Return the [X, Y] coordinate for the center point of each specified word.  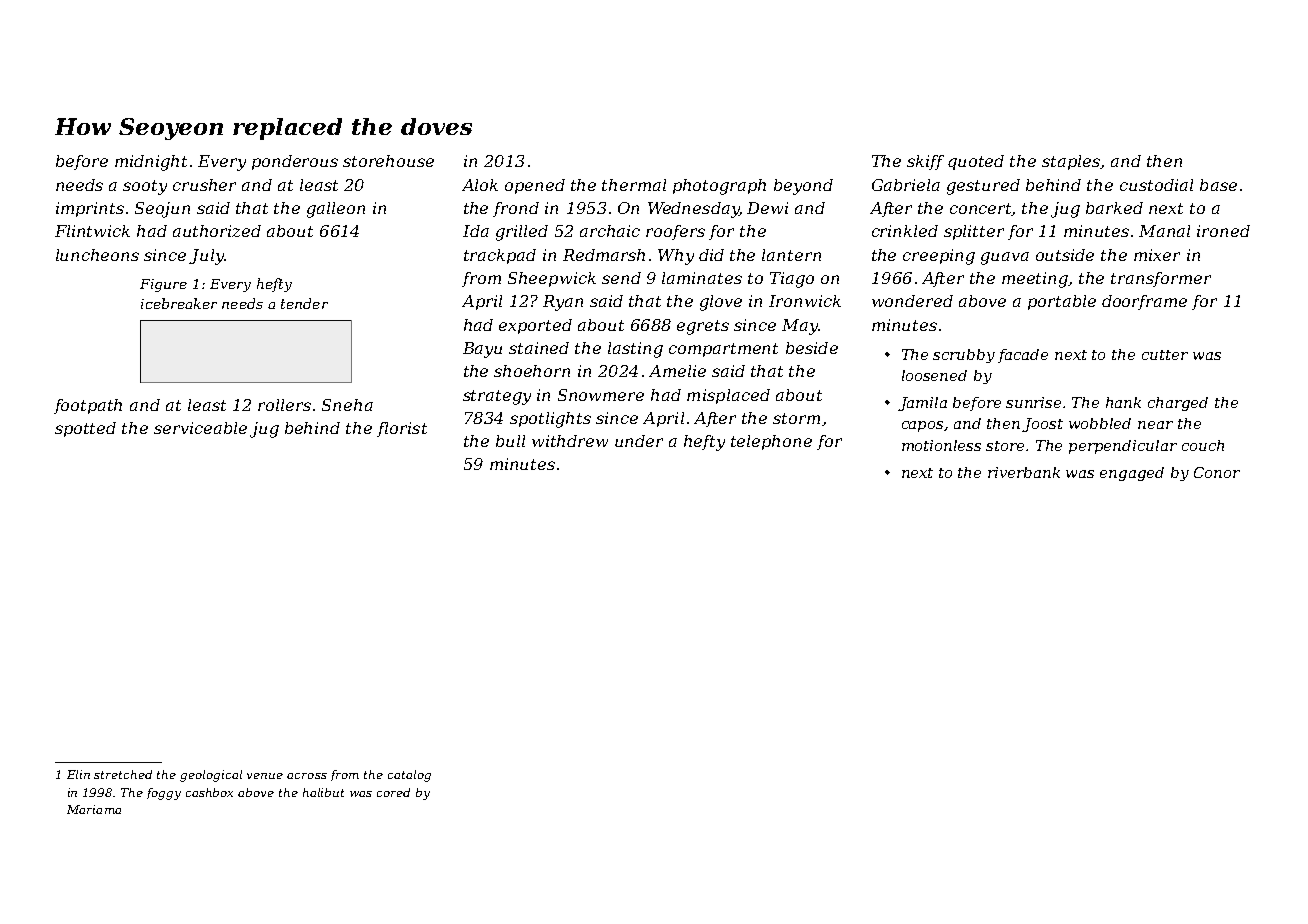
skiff [925, 162]
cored [393, 792]
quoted [976, 162]
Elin [78, 774]
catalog [409, 776]
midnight [151, 163]
